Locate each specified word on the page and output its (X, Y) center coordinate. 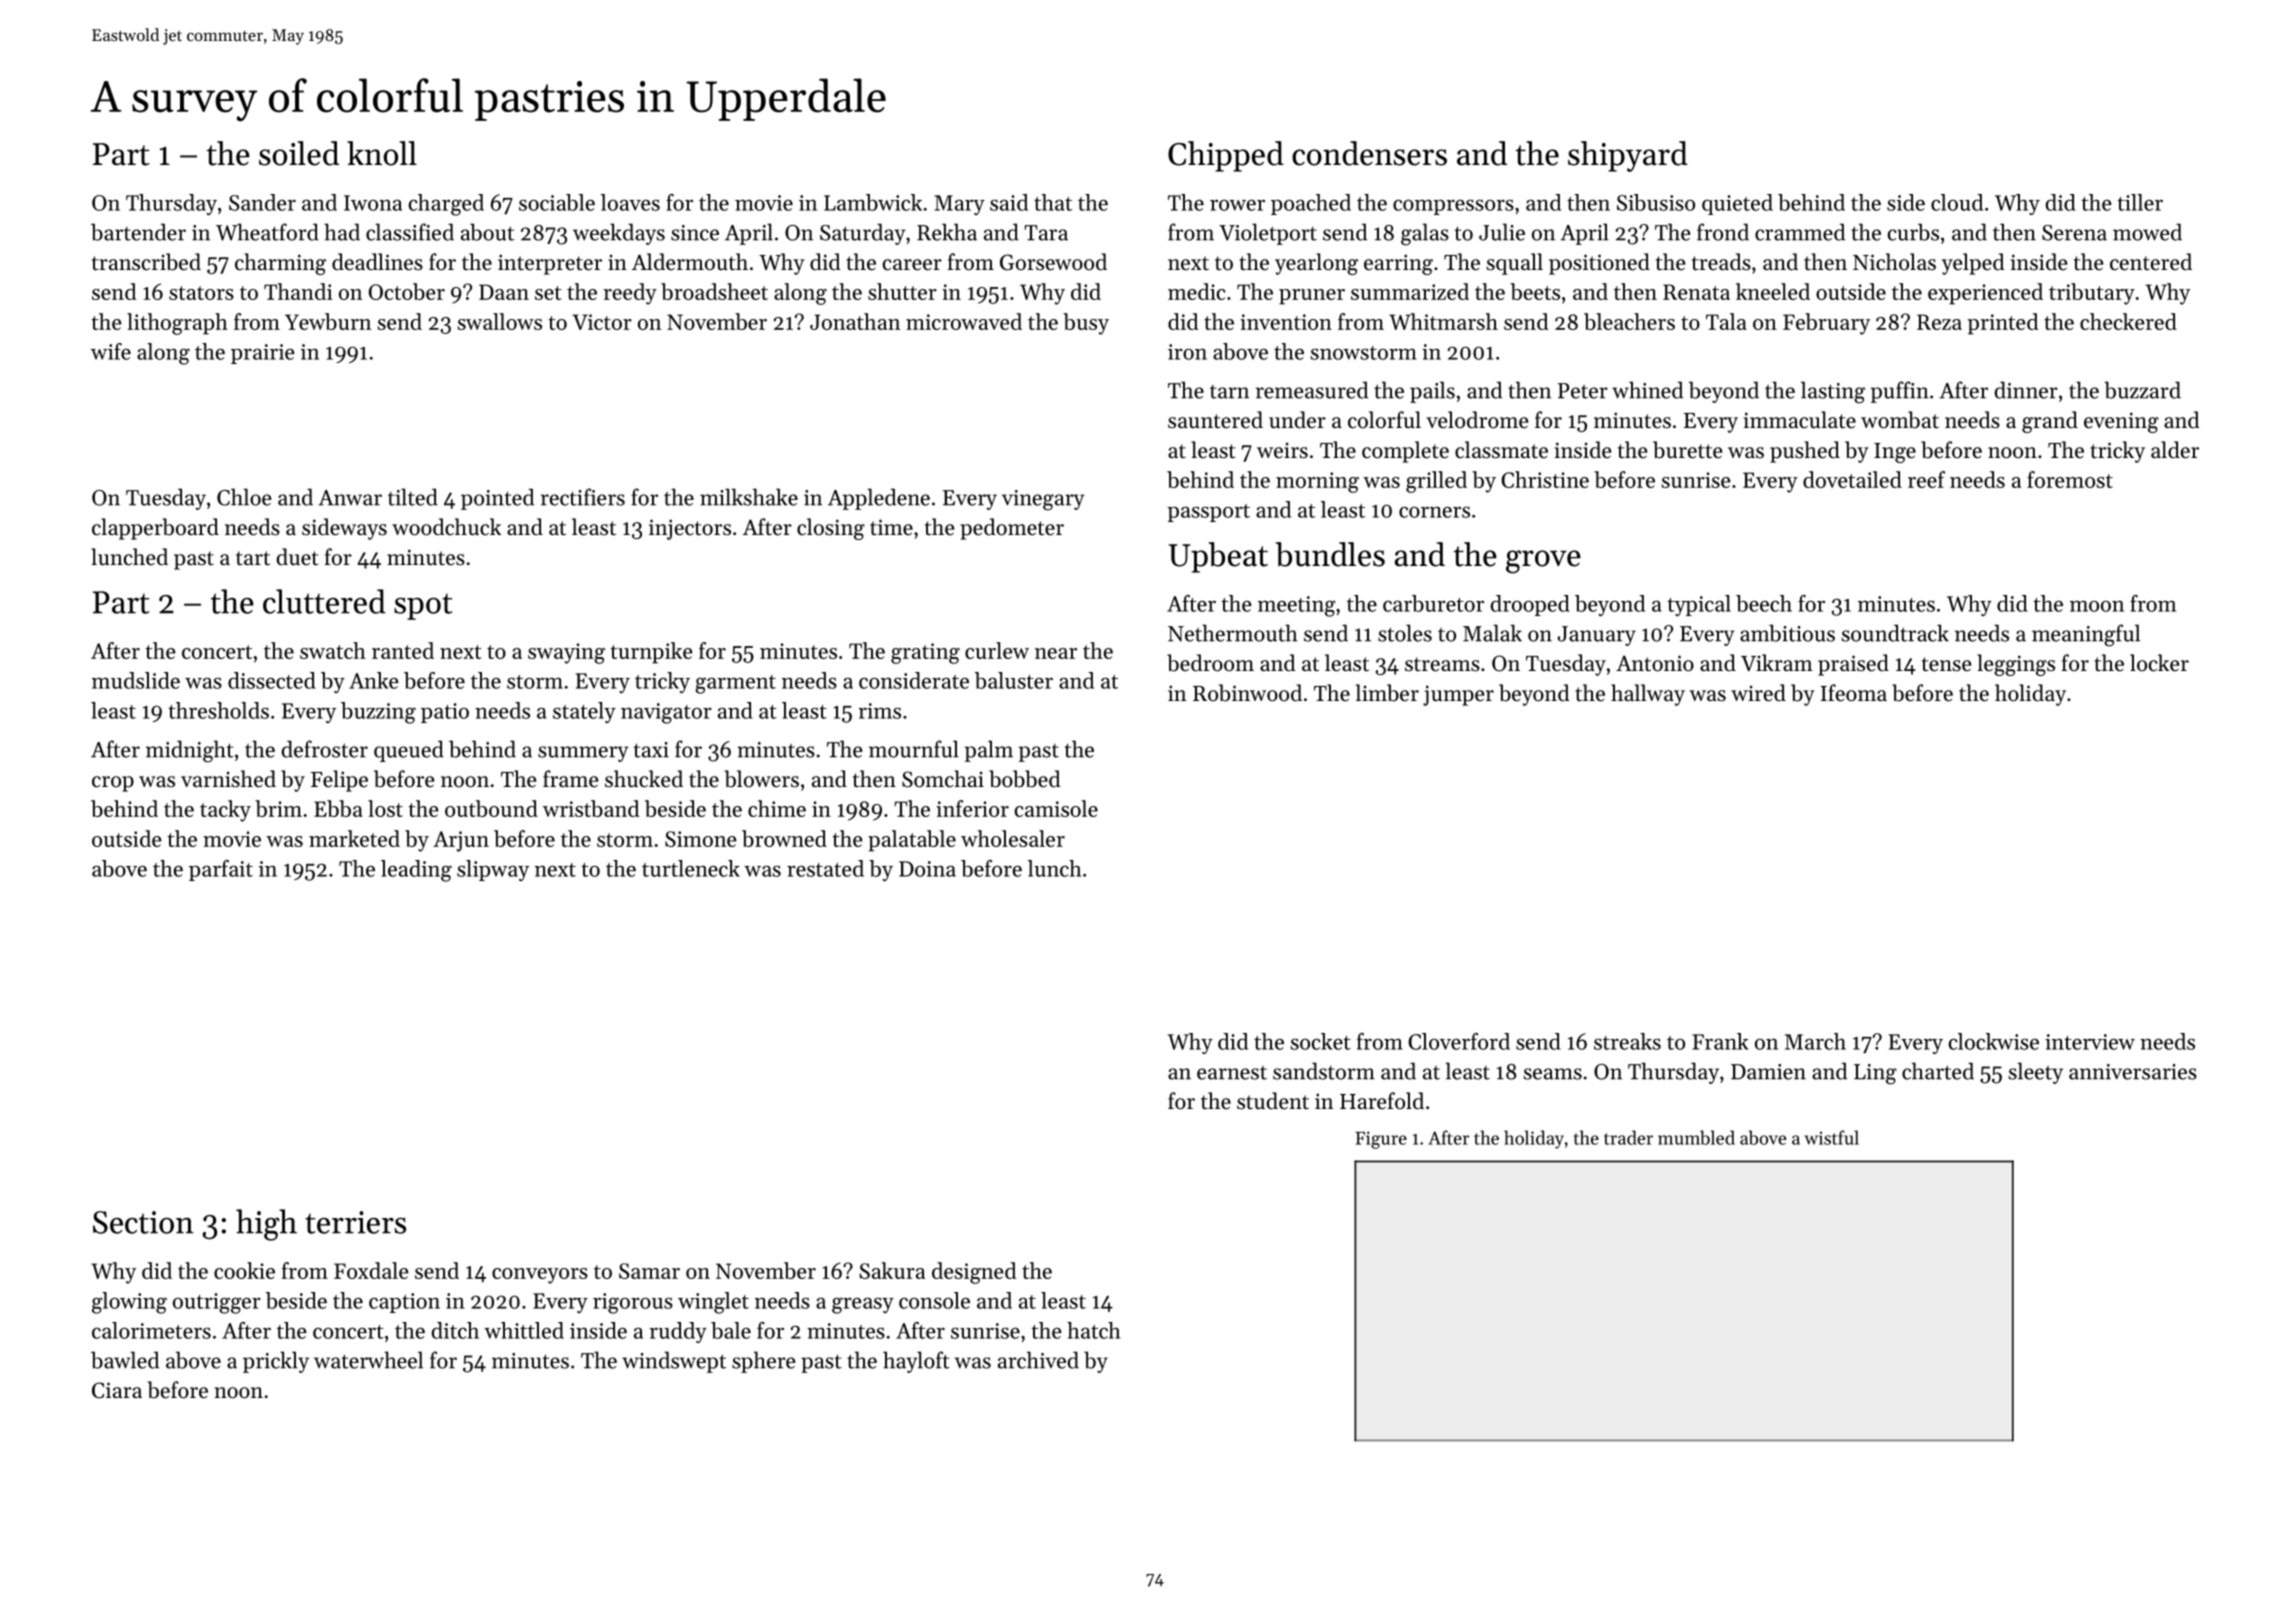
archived (1038, 1360)
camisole (1056, 808)
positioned (1599, 264)
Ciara (117, 1390)
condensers (1369, 153)
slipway (493, 870)
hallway (1648, 695)
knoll (382, 153)
